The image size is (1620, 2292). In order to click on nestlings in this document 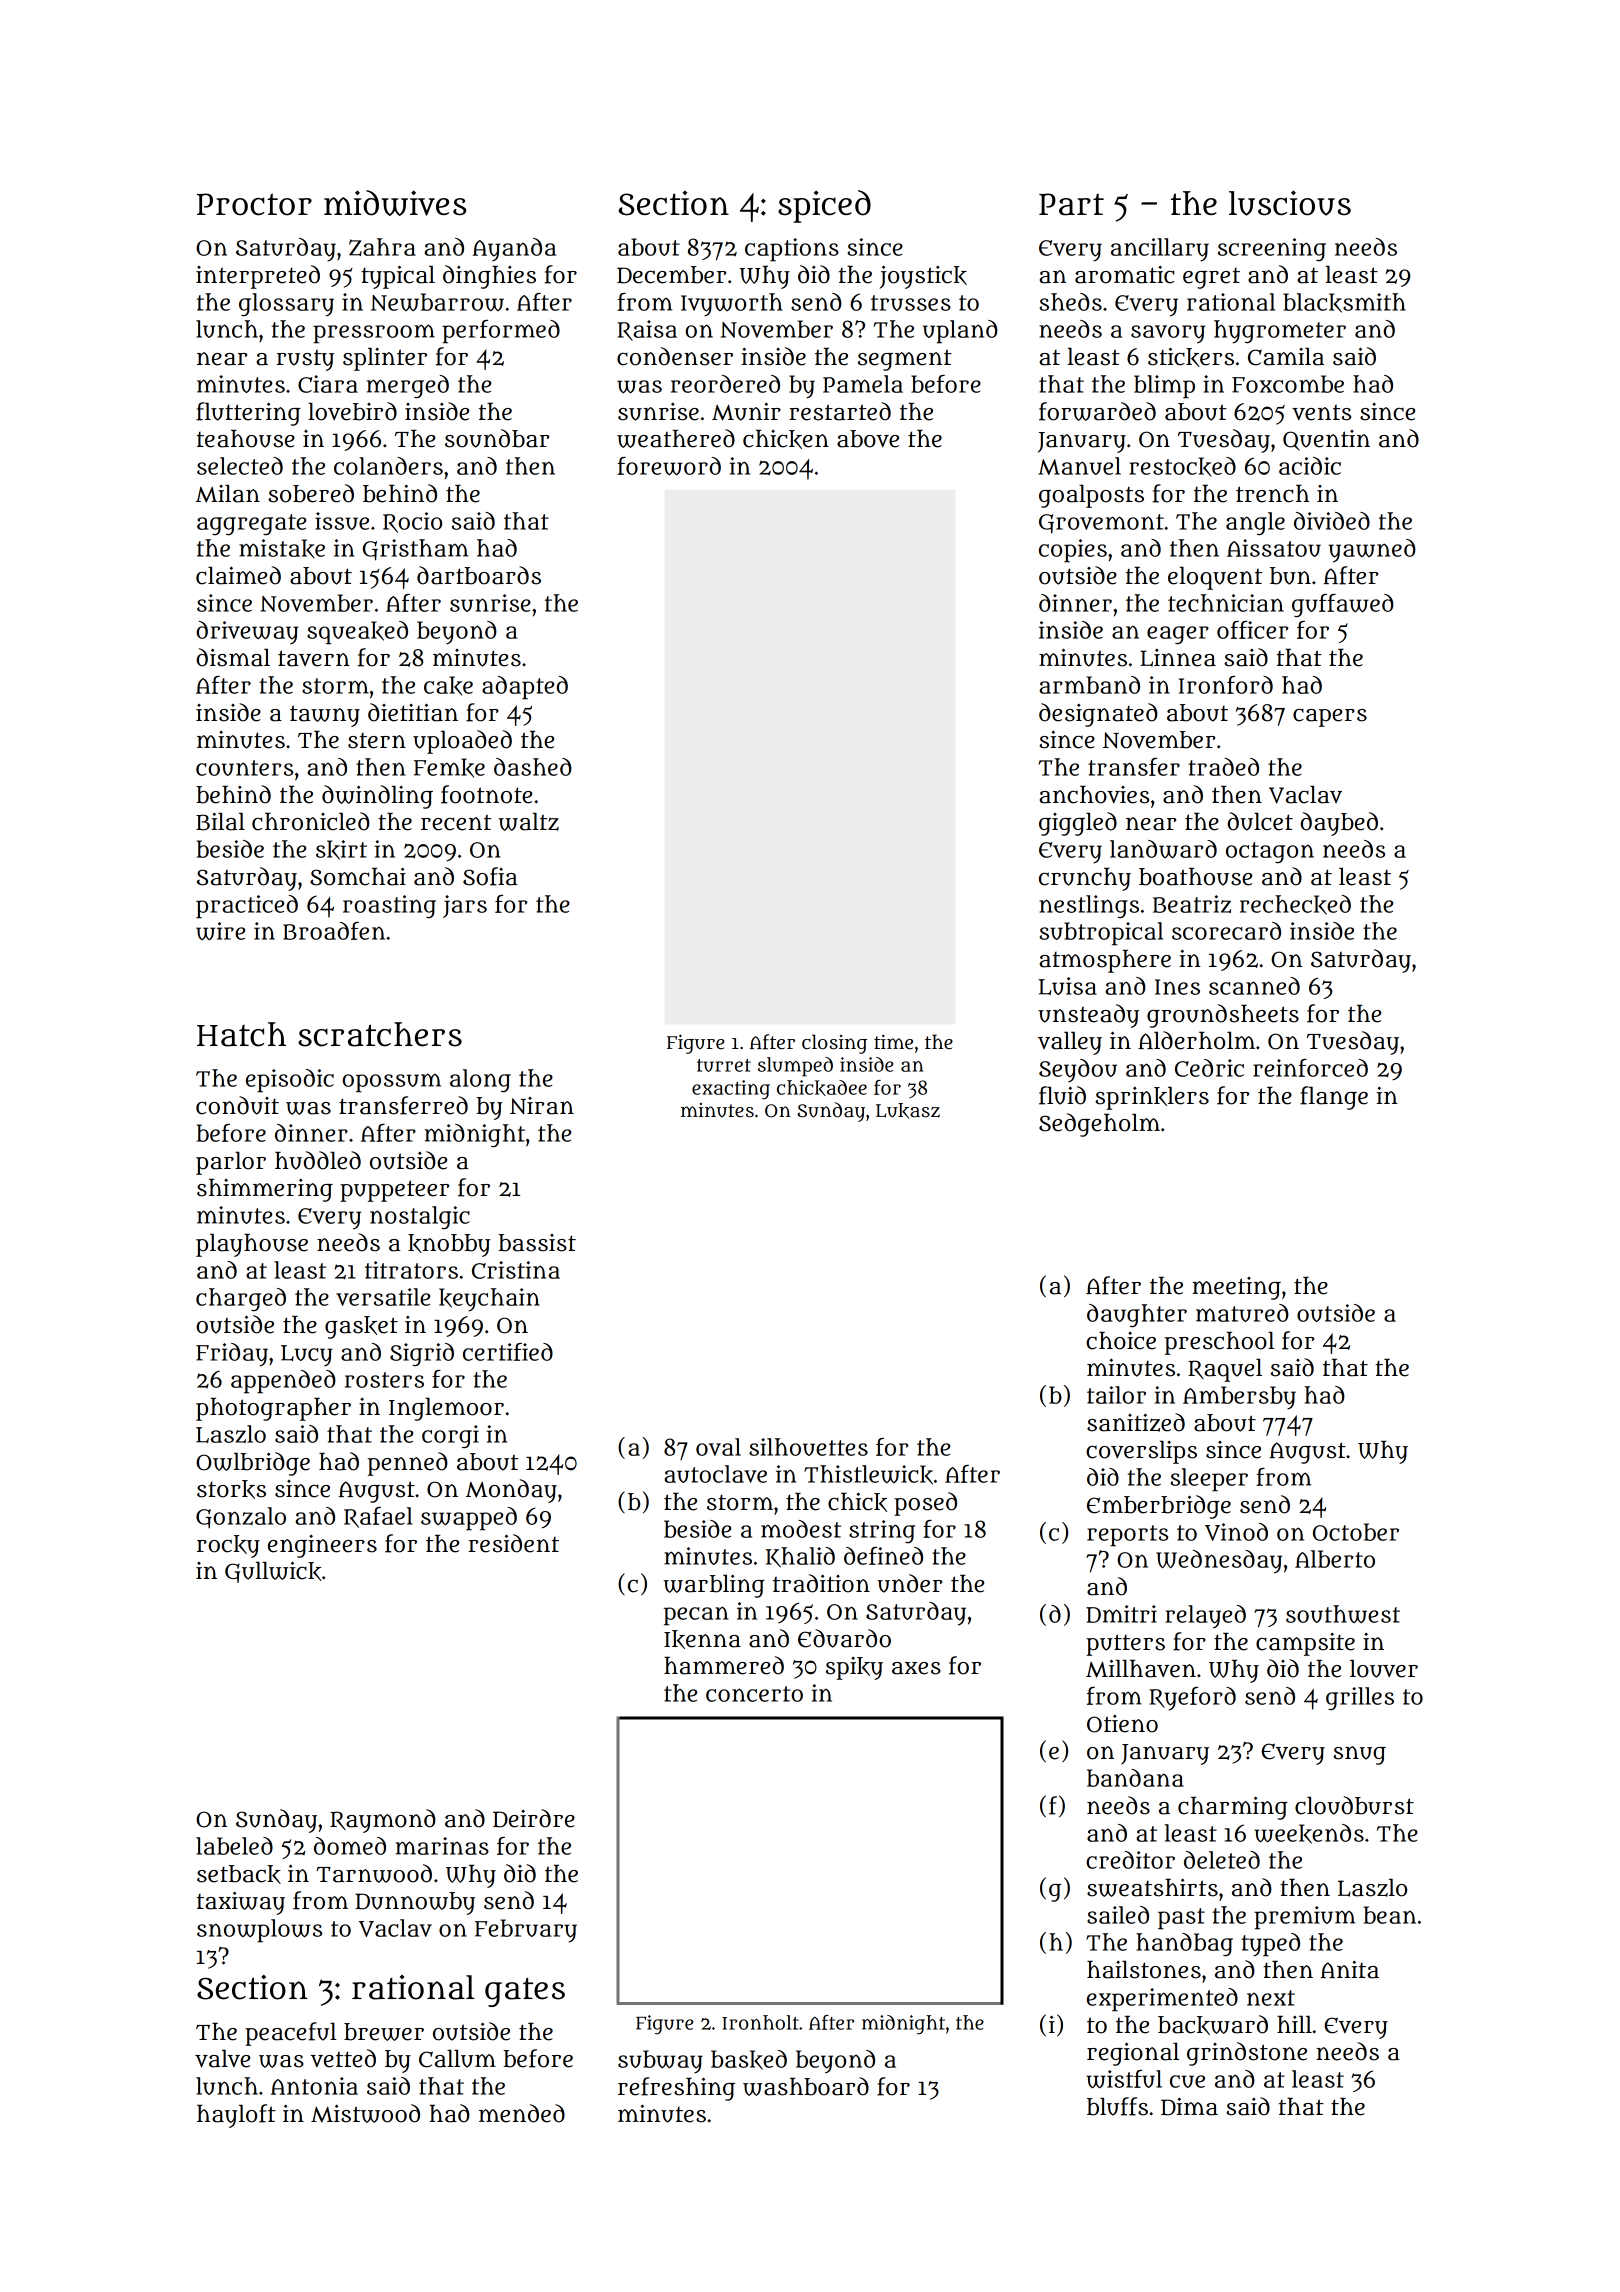, I will do `click(1089, 906)`.
